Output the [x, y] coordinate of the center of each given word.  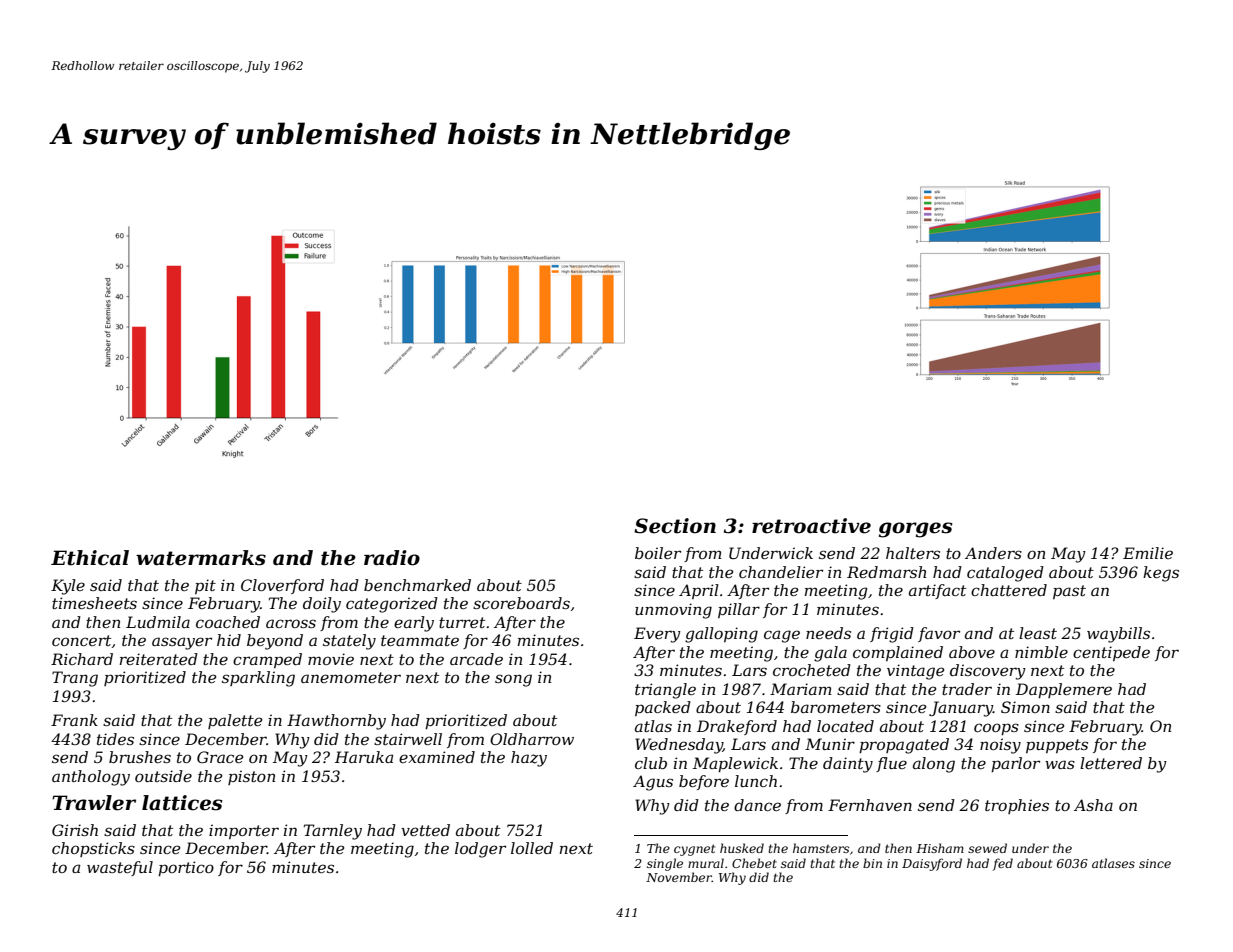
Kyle [68, 587]
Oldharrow [532, 739]
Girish [75, 830]
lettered [1111, 763]
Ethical [90, 558]
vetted [425, 830]
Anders [993, 553]
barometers [836, 707]
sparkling [258, 679]
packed [663, 708]
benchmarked [417, 585]
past [1069, 592]
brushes [140, 757]
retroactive [811, 526]
